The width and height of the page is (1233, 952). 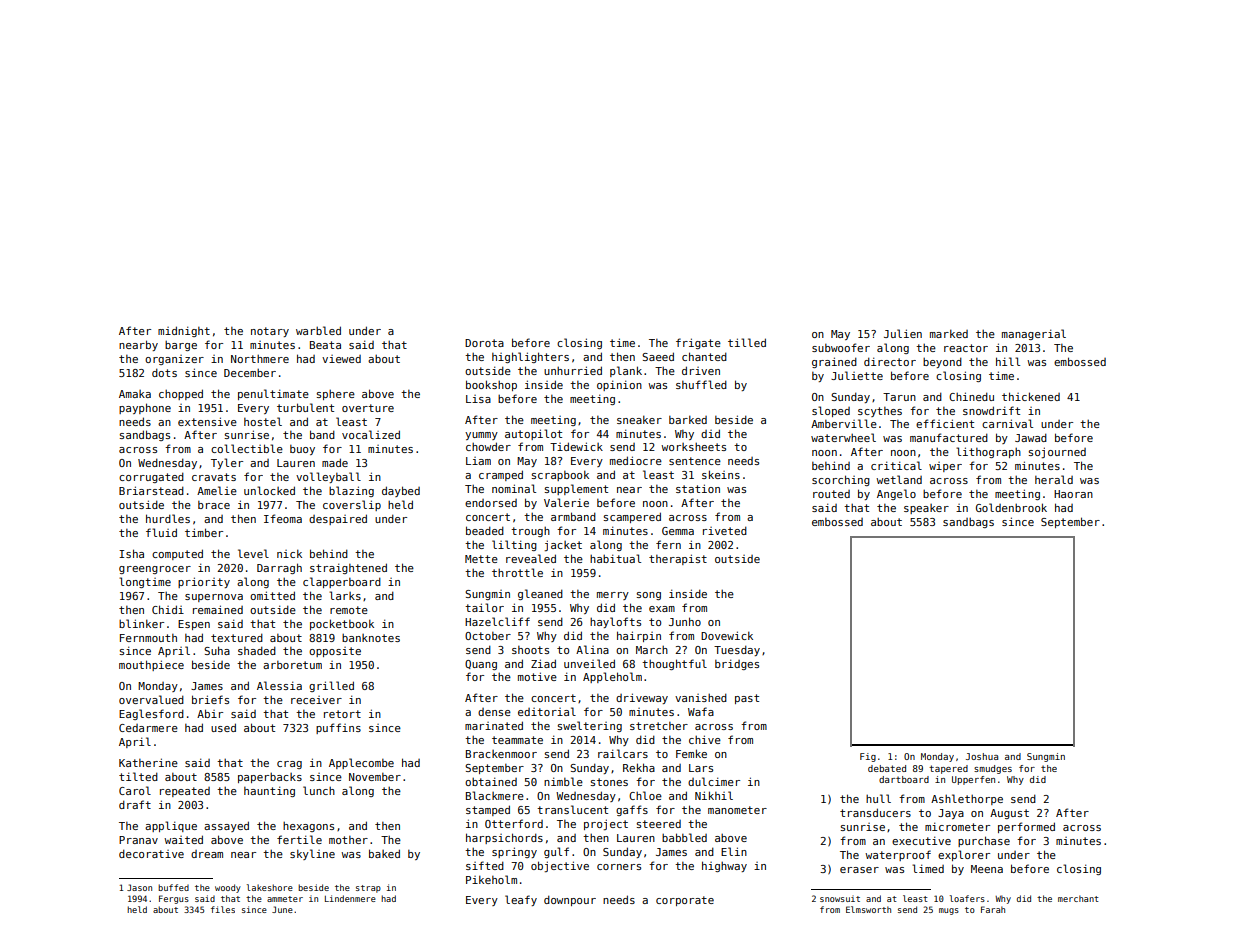 What do you see at coordinates (727, 635) in the page?
I see `Dovewick` at bounding box center [727, 635].
